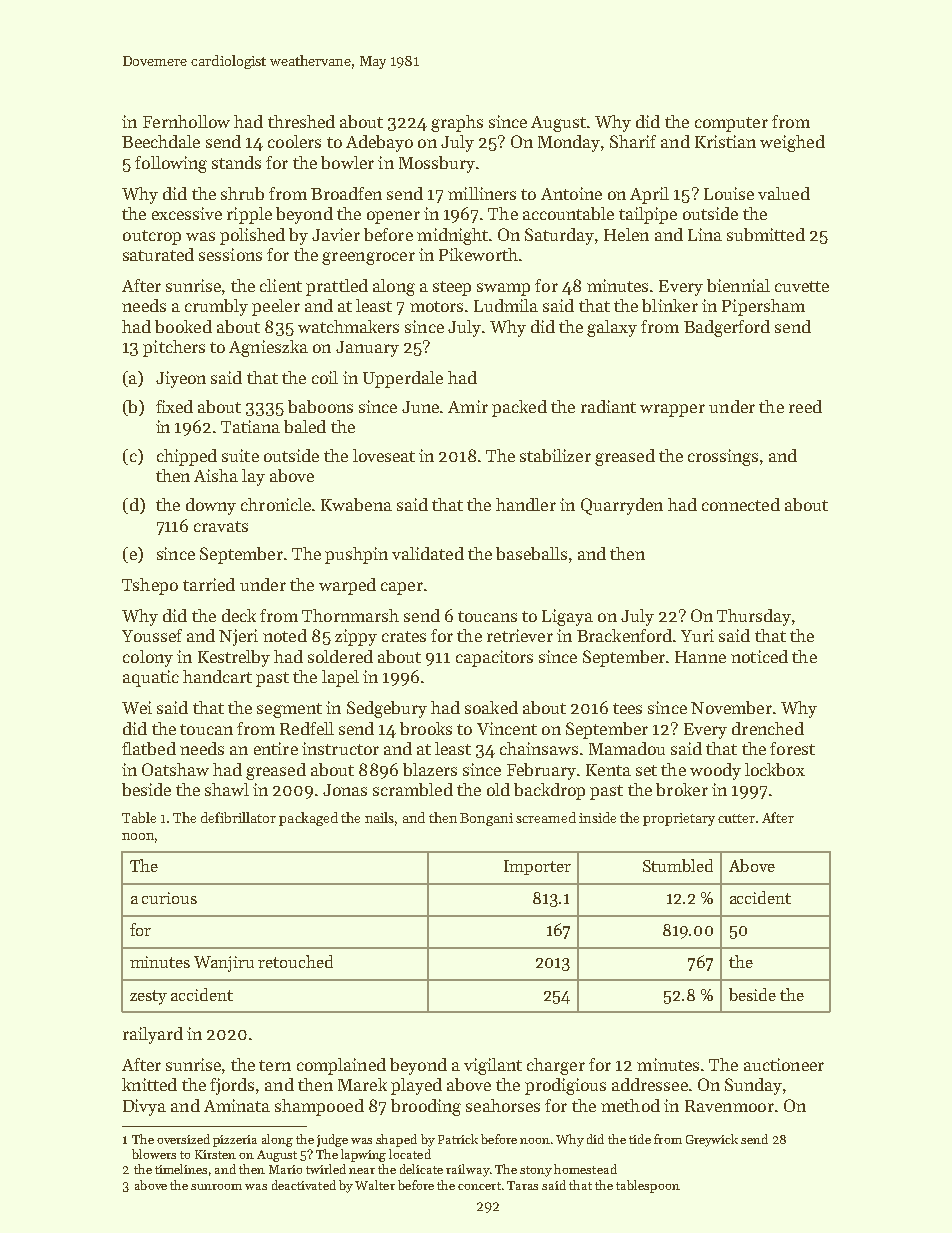  I want to click on handler, so click(526, 504).
